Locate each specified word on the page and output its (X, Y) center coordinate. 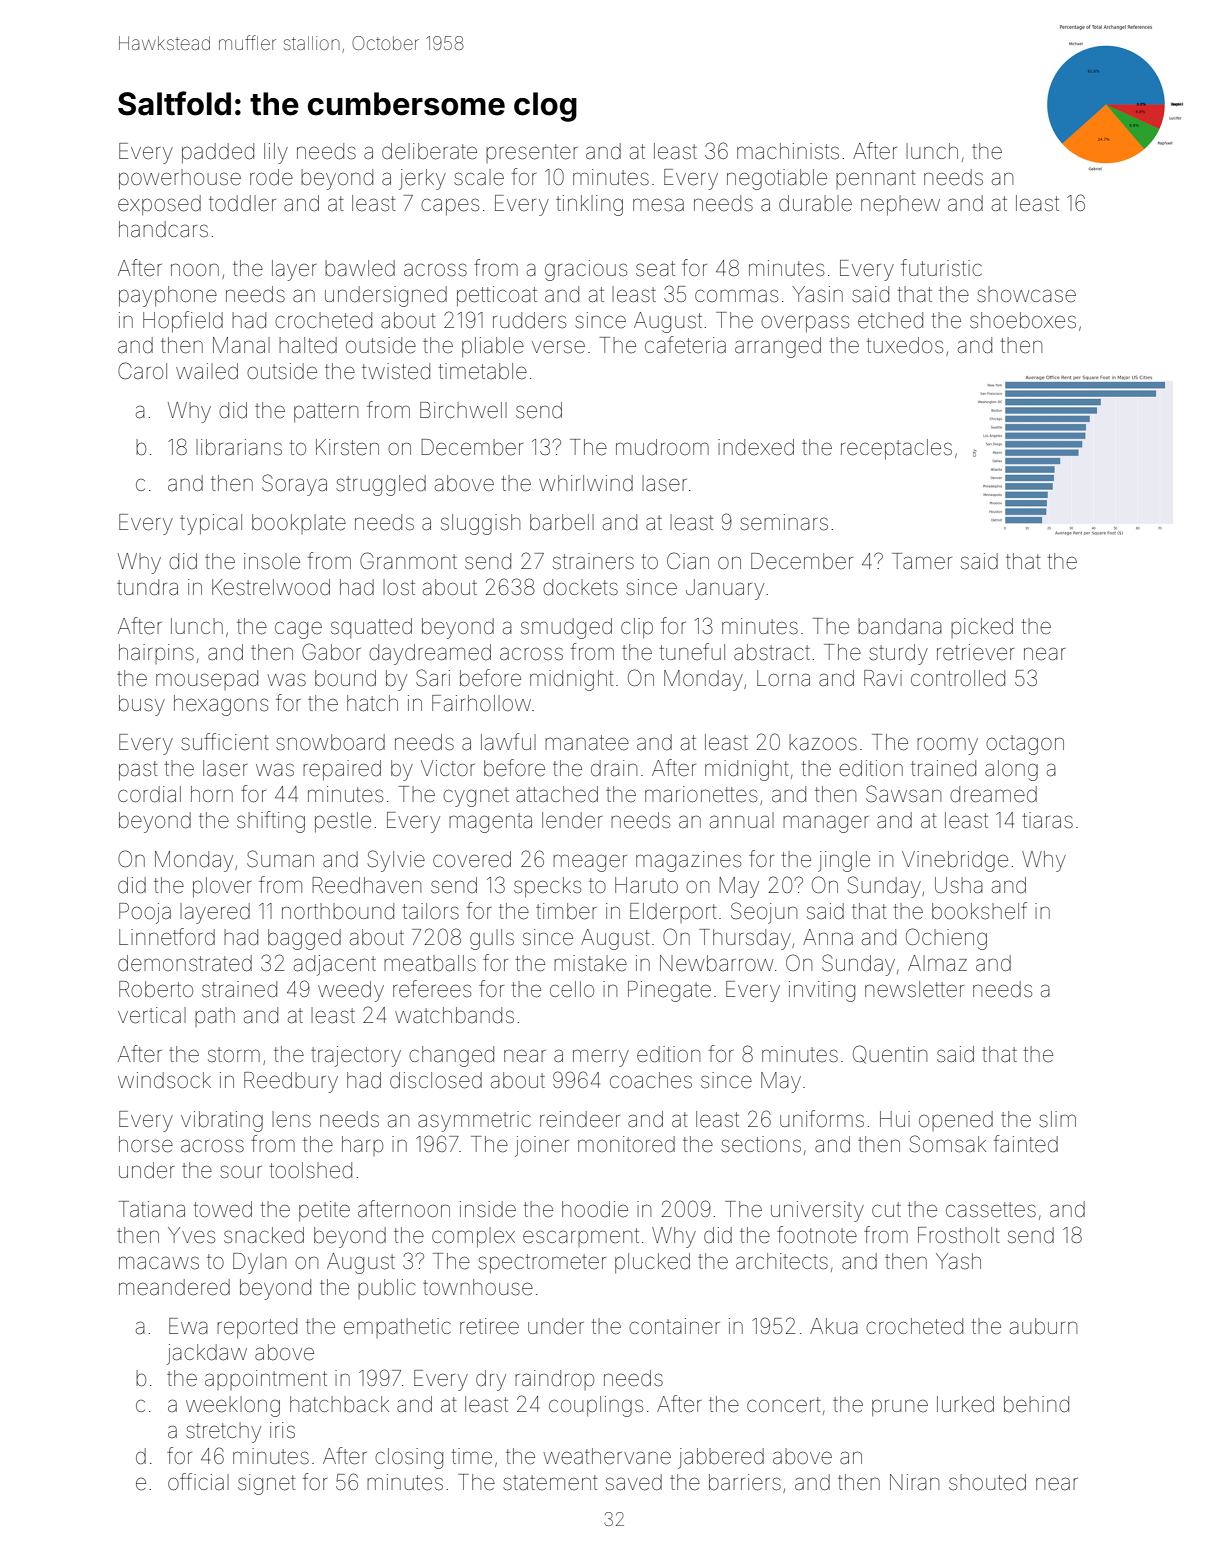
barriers (745, 1482)
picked (982, 628)
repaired (342, 770)
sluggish (480, 524)
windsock (164, 1080)
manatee (587, 743)
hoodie (595, 1209)
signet (267, 1484)
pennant (876, 179)
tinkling (589, 205)
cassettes (991, 1210)
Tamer (922, 561)
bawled (360, 268)
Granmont (408, 561)
